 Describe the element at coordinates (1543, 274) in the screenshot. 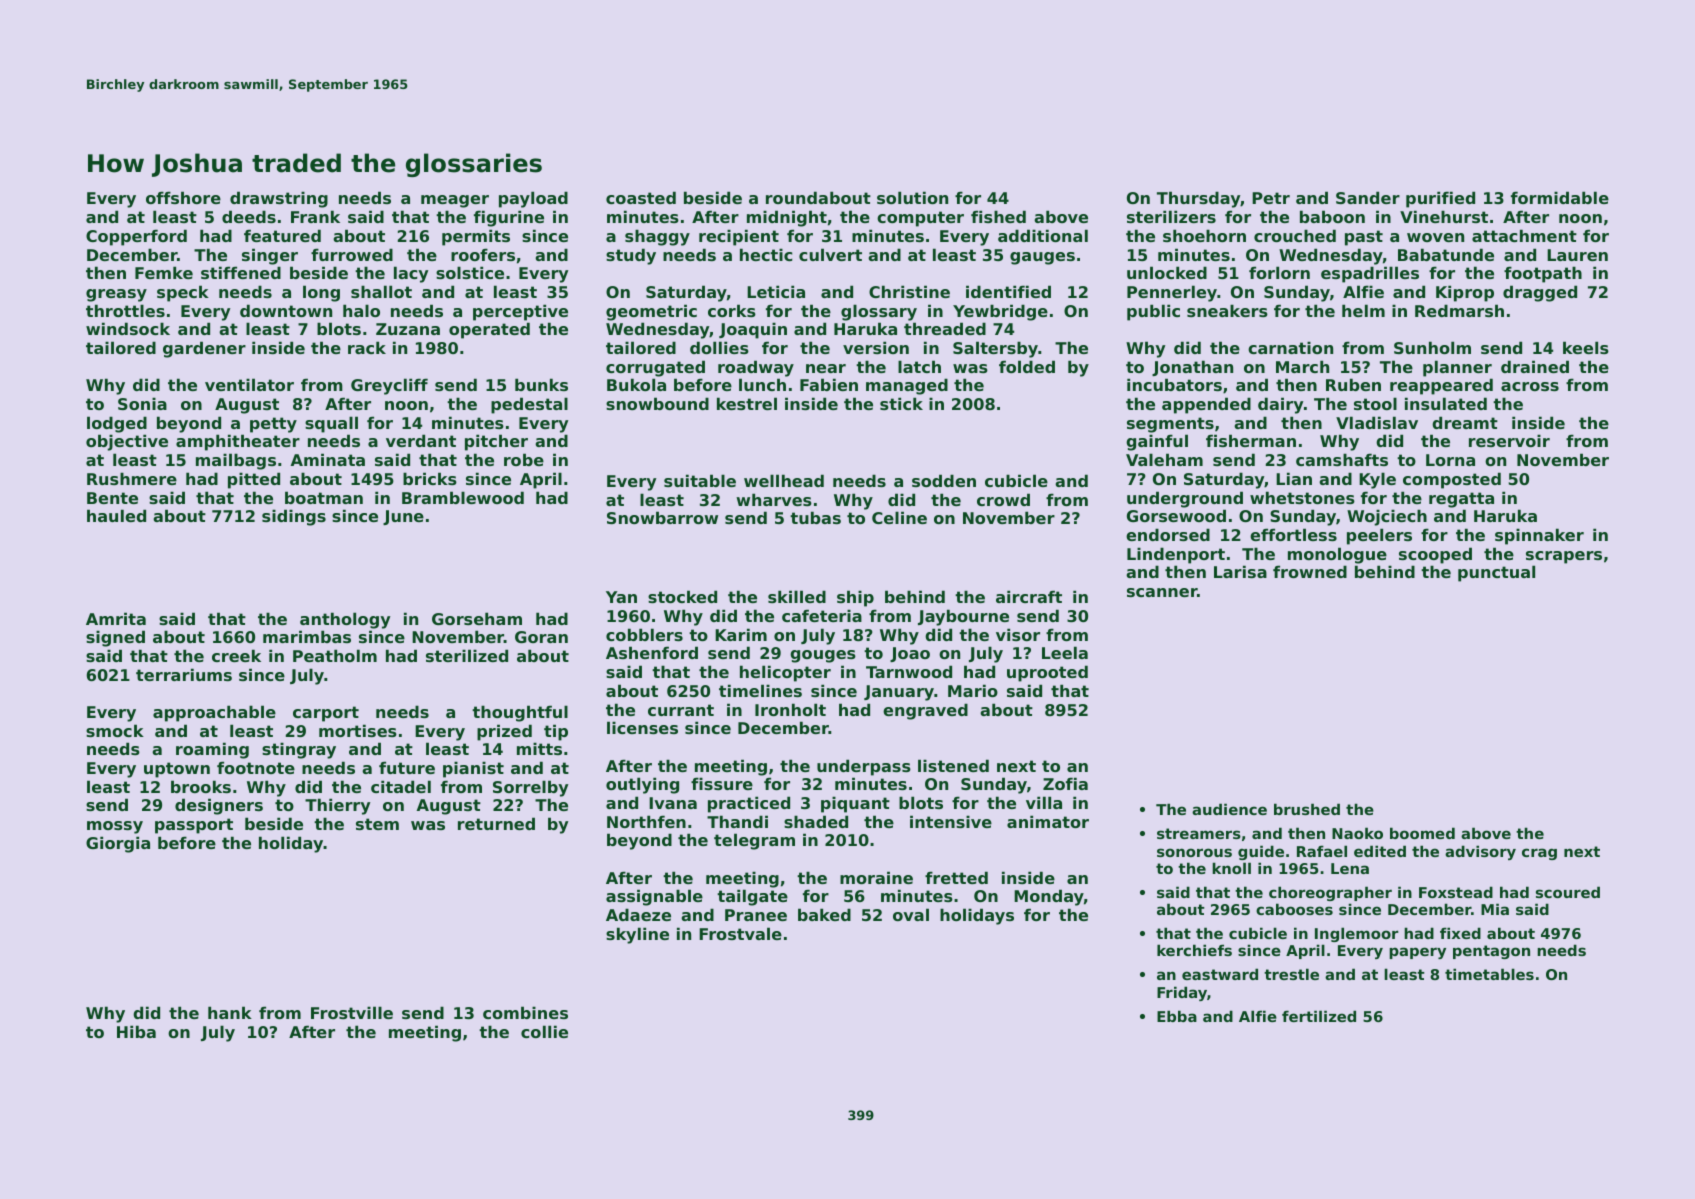

I see `footpath` at that location.
